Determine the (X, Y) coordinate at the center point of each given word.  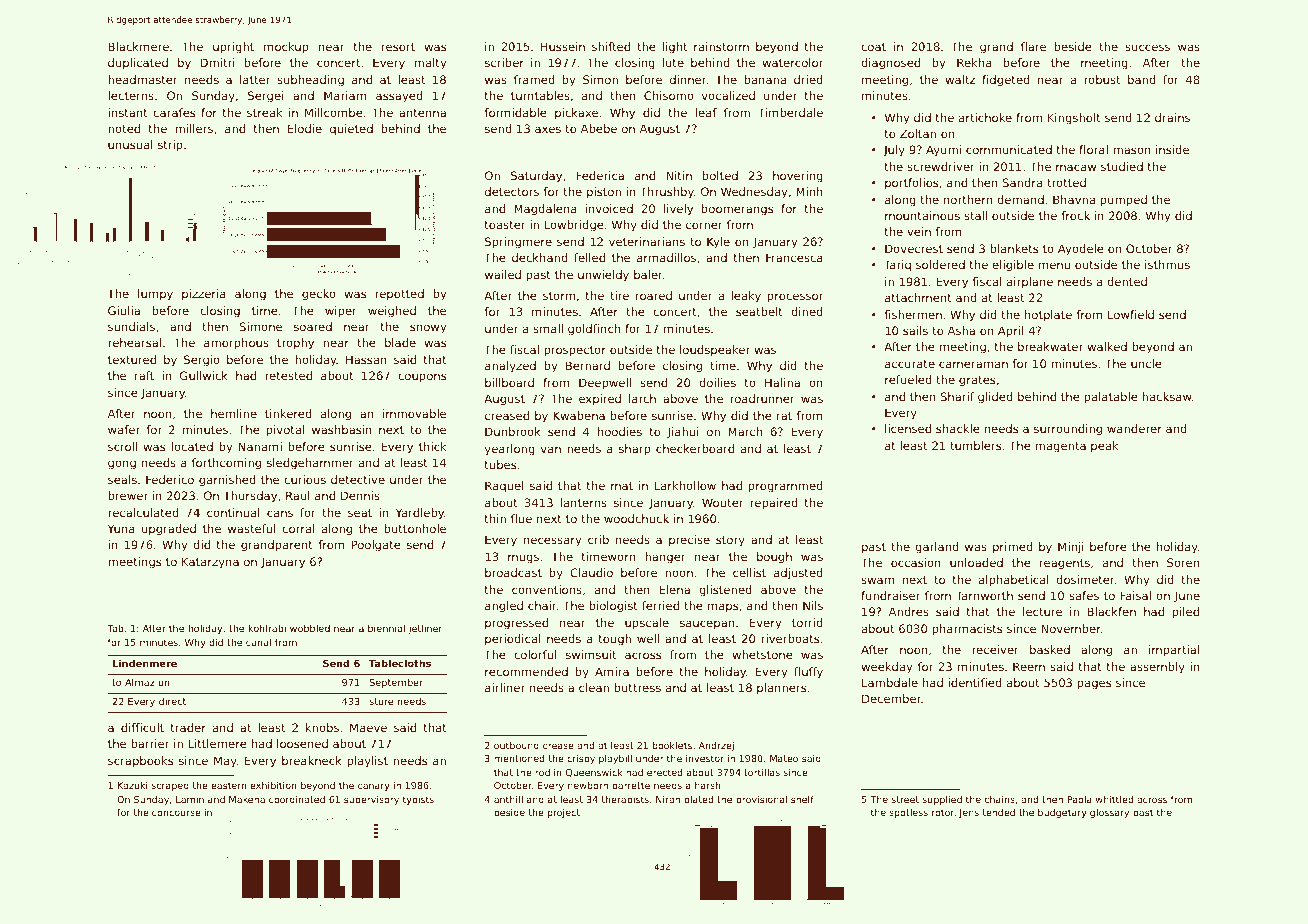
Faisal (1135, 595)
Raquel (504, 487)
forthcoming (226, 464)
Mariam (345, 95)
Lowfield (1131, 314)
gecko (319, 295)
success (1147, 47)
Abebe (599, 128)
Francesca (794, 257)
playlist (367, 762)
